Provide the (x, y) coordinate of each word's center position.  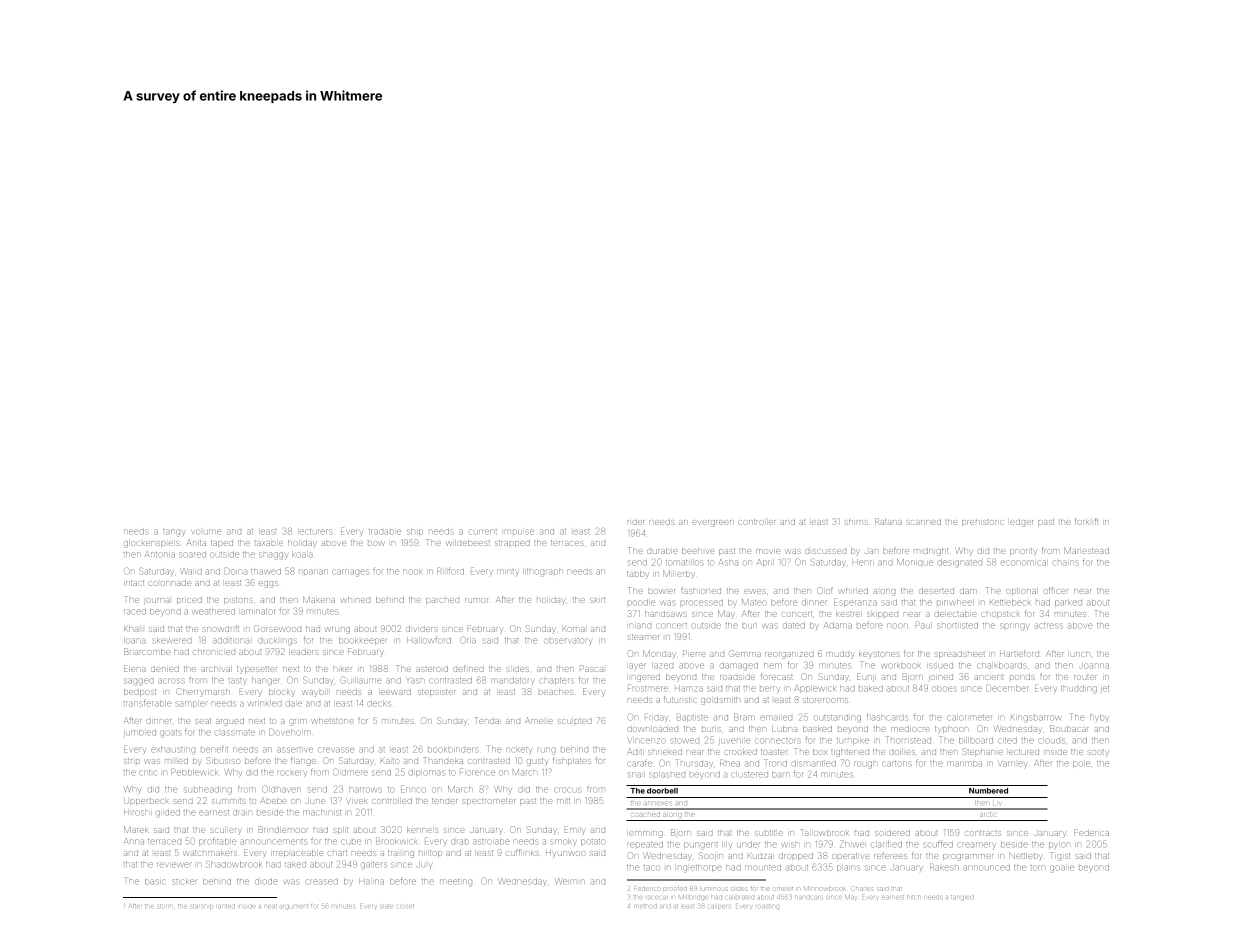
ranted (225, 906)
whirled (853, 591)
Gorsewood (277, 628)
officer (1056, 590)
